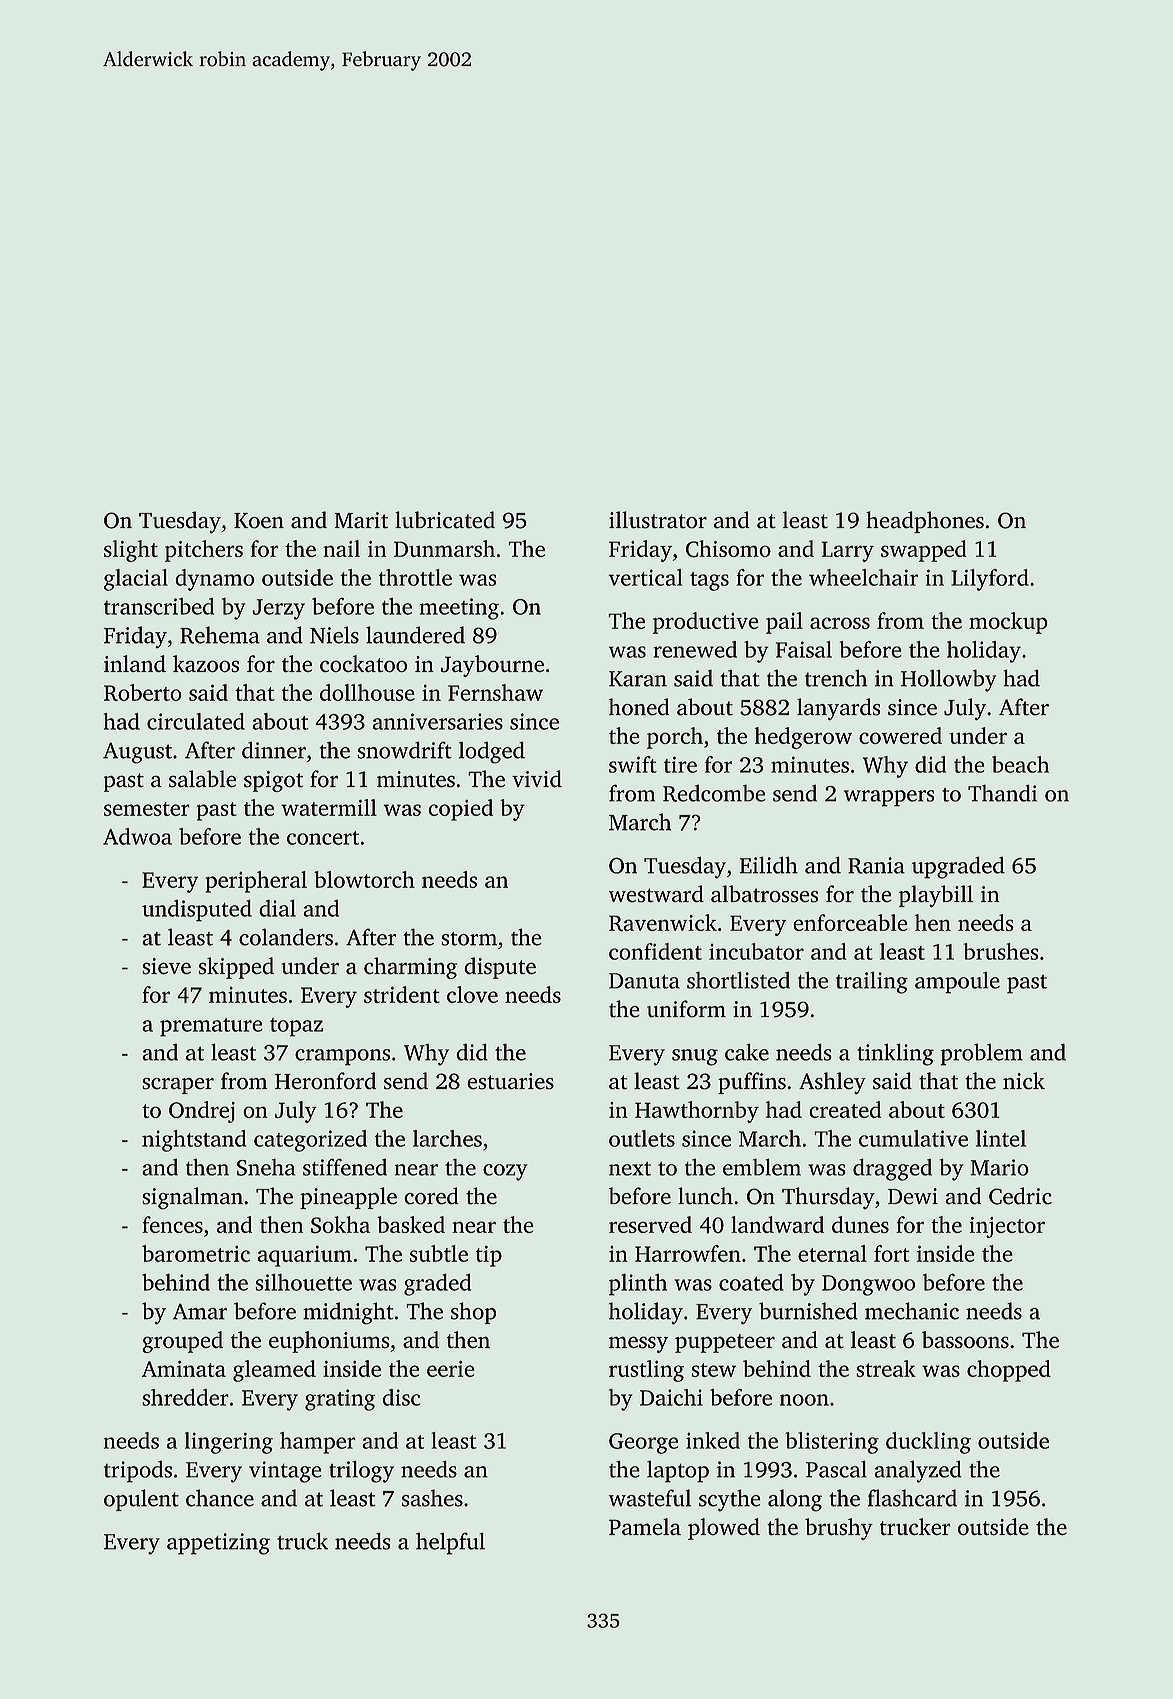 This screenshot has height=1699, width=1173. Describe the element at coordinates (705, 1196) in the screenshot. I see `lunch` at that location.
